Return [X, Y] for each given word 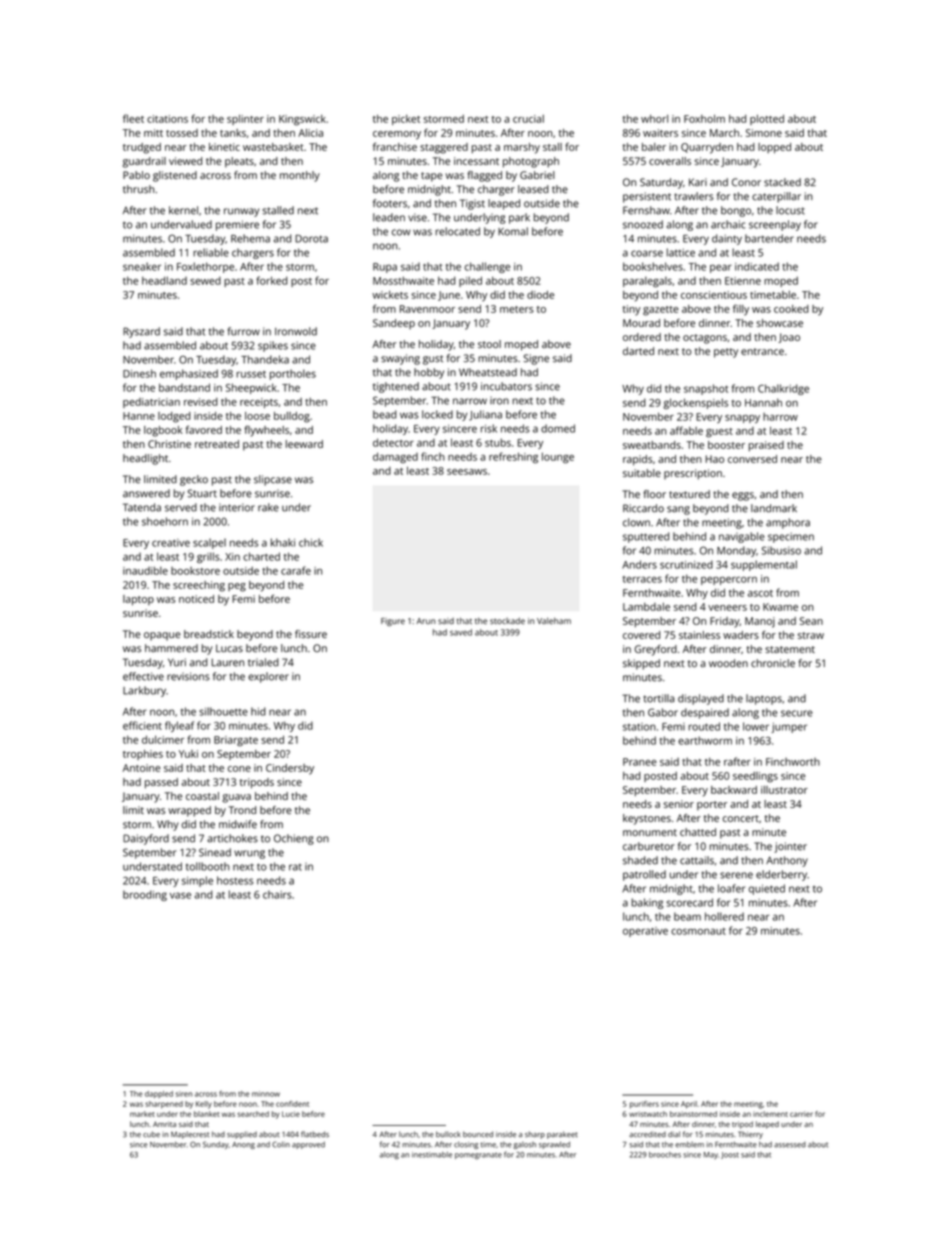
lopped [774, 148]
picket [406, 120]
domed [558, 428]
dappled [159, 1094]
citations [167, 119]
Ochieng [294, 839]
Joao [789, 338]
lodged [174, 417]
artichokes [232, 838]
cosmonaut [698, 931]
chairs [277, 894]
